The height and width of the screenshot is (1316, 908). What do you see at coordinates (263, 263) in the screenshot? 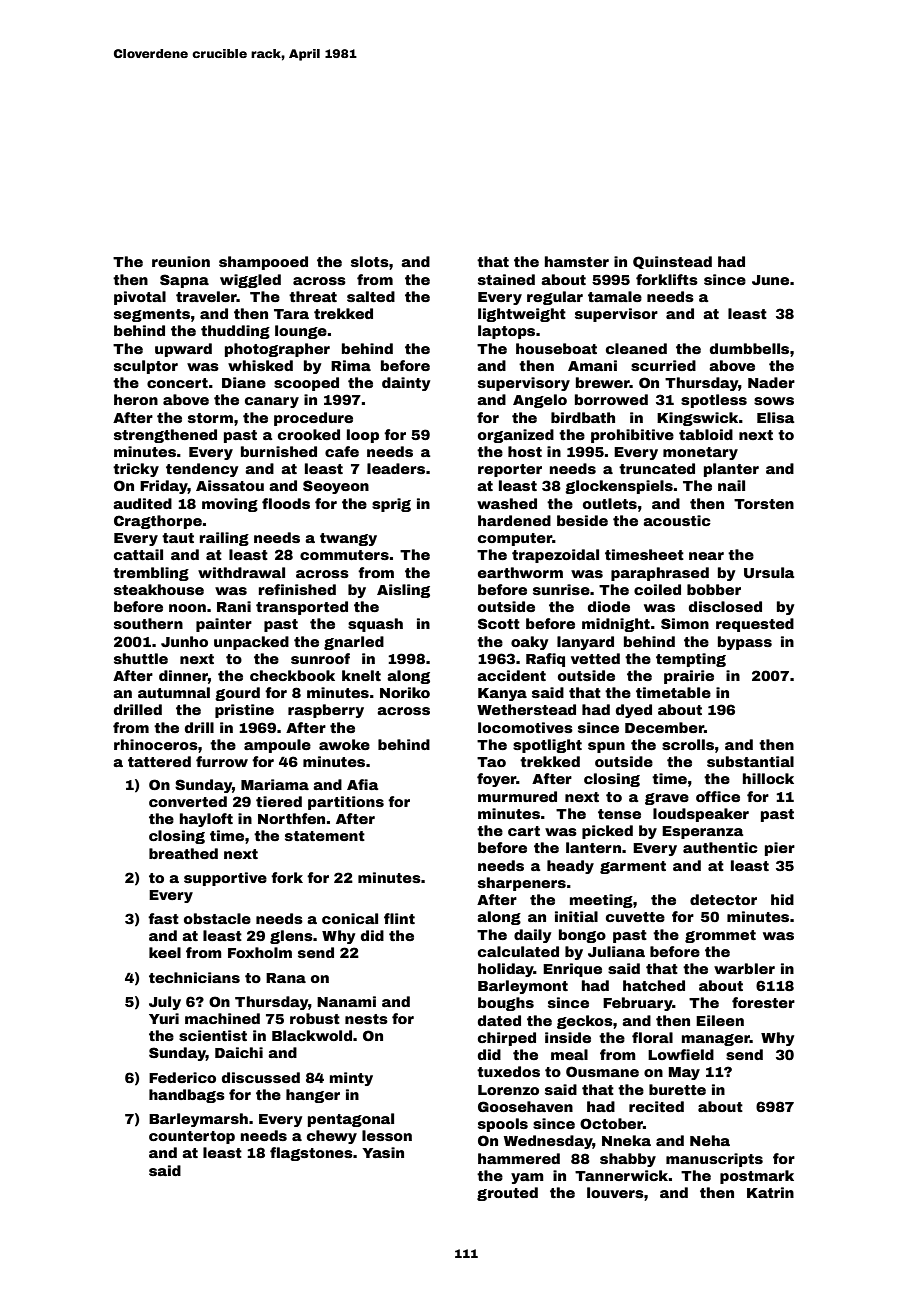
I see `shampooed` at bounding box center [263, 263].
